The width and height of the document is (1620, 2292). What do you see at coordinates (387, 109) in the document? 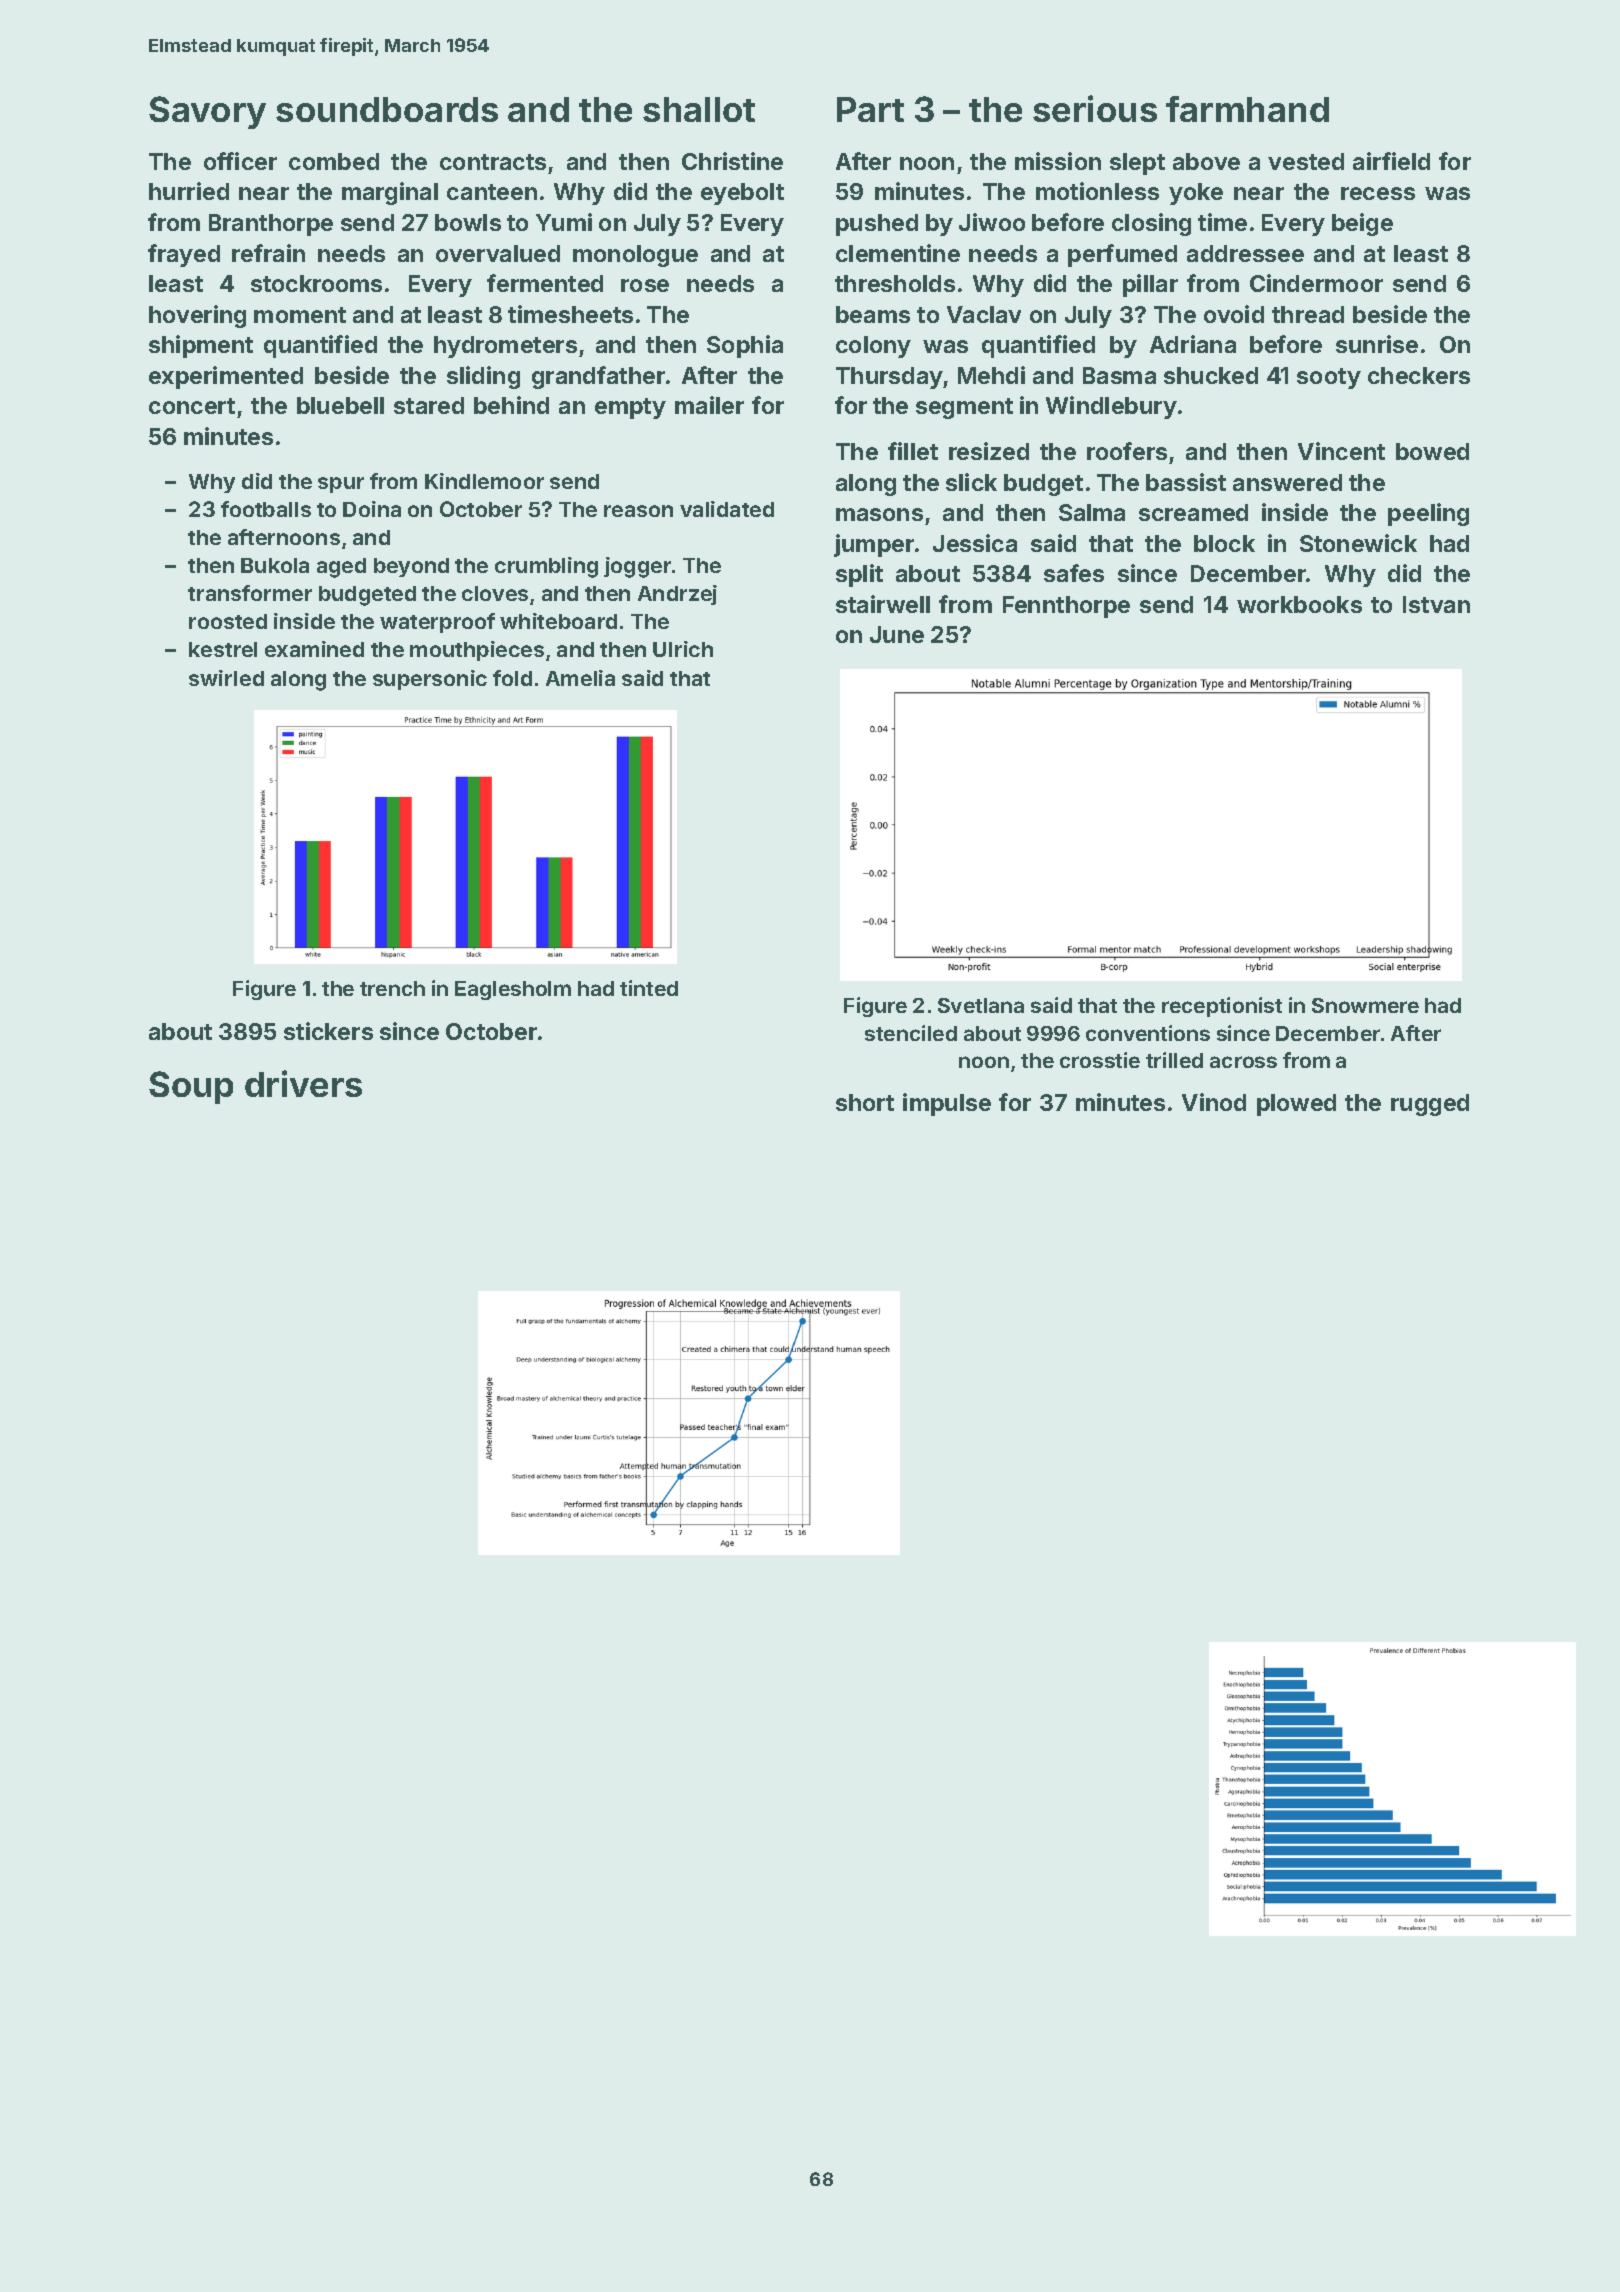
I see `soundboards` at bounding box center [387, 109].
